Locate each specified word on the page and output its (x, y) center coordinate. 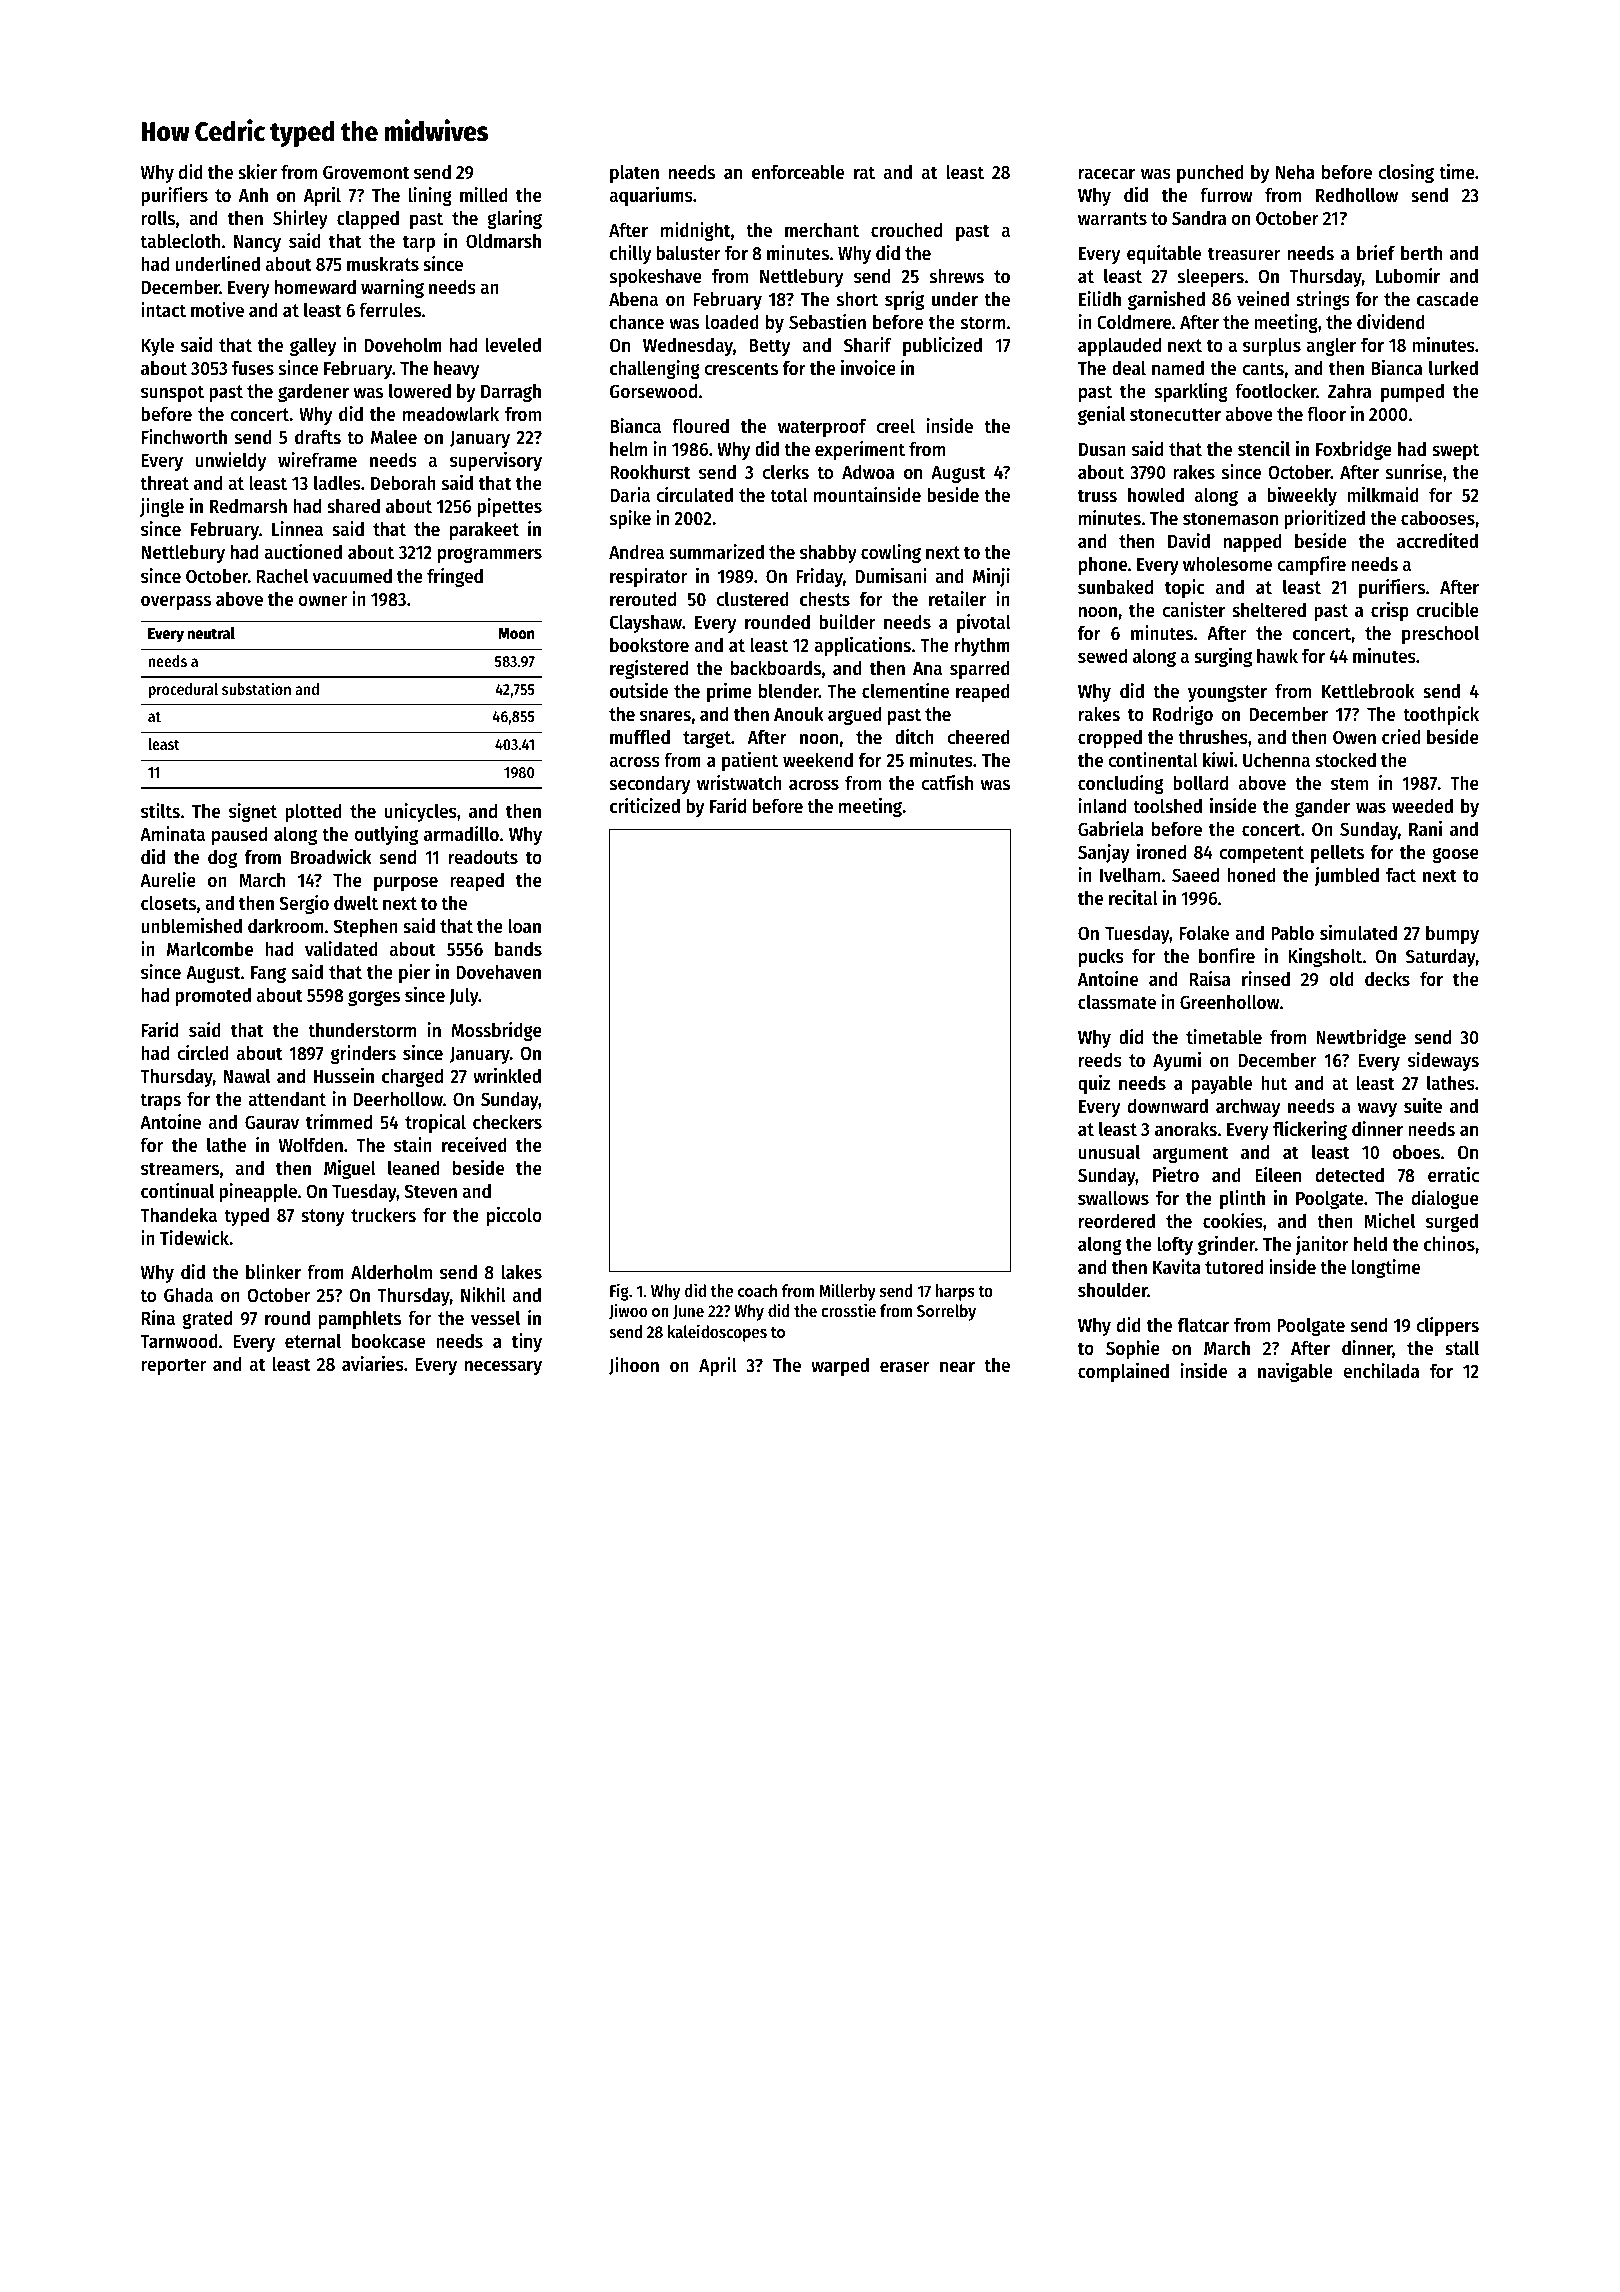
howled (1156, 494)
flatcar (1203, 1325)
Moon (516, 634)
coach (757, 1290)
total (789, 495)
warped (840, 1366)
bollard (1200, 782)
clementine (905, 691)
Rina (158, 1317)
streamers (180, 1169)
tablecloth (180, 241)
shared (353, 505)
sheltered (1269, 610)
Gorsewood (653, 391)
